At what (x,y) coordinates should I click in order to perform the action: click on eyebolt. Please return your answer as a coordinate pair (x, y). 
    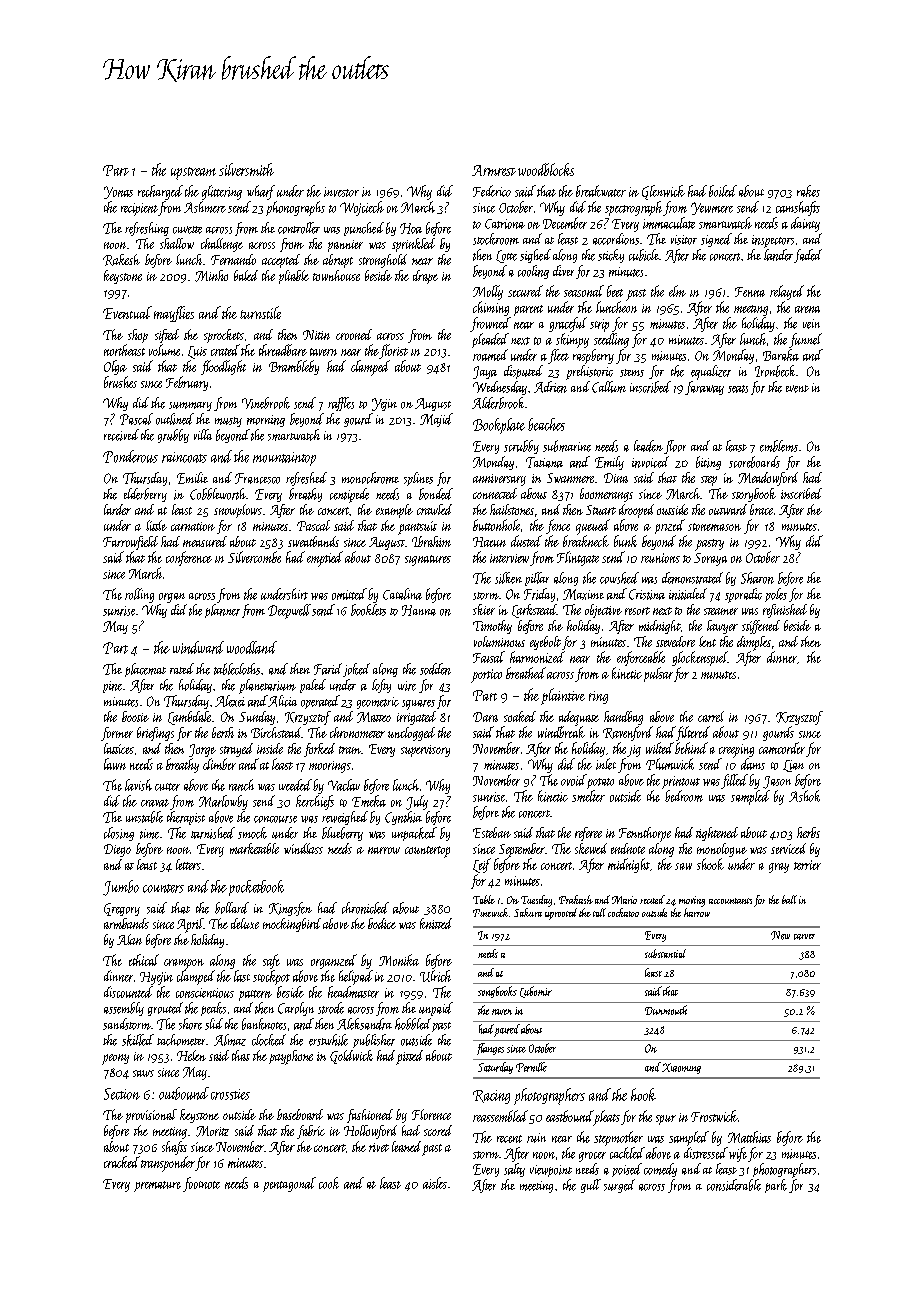
    Looking at the image, I should click on (545, 643).
